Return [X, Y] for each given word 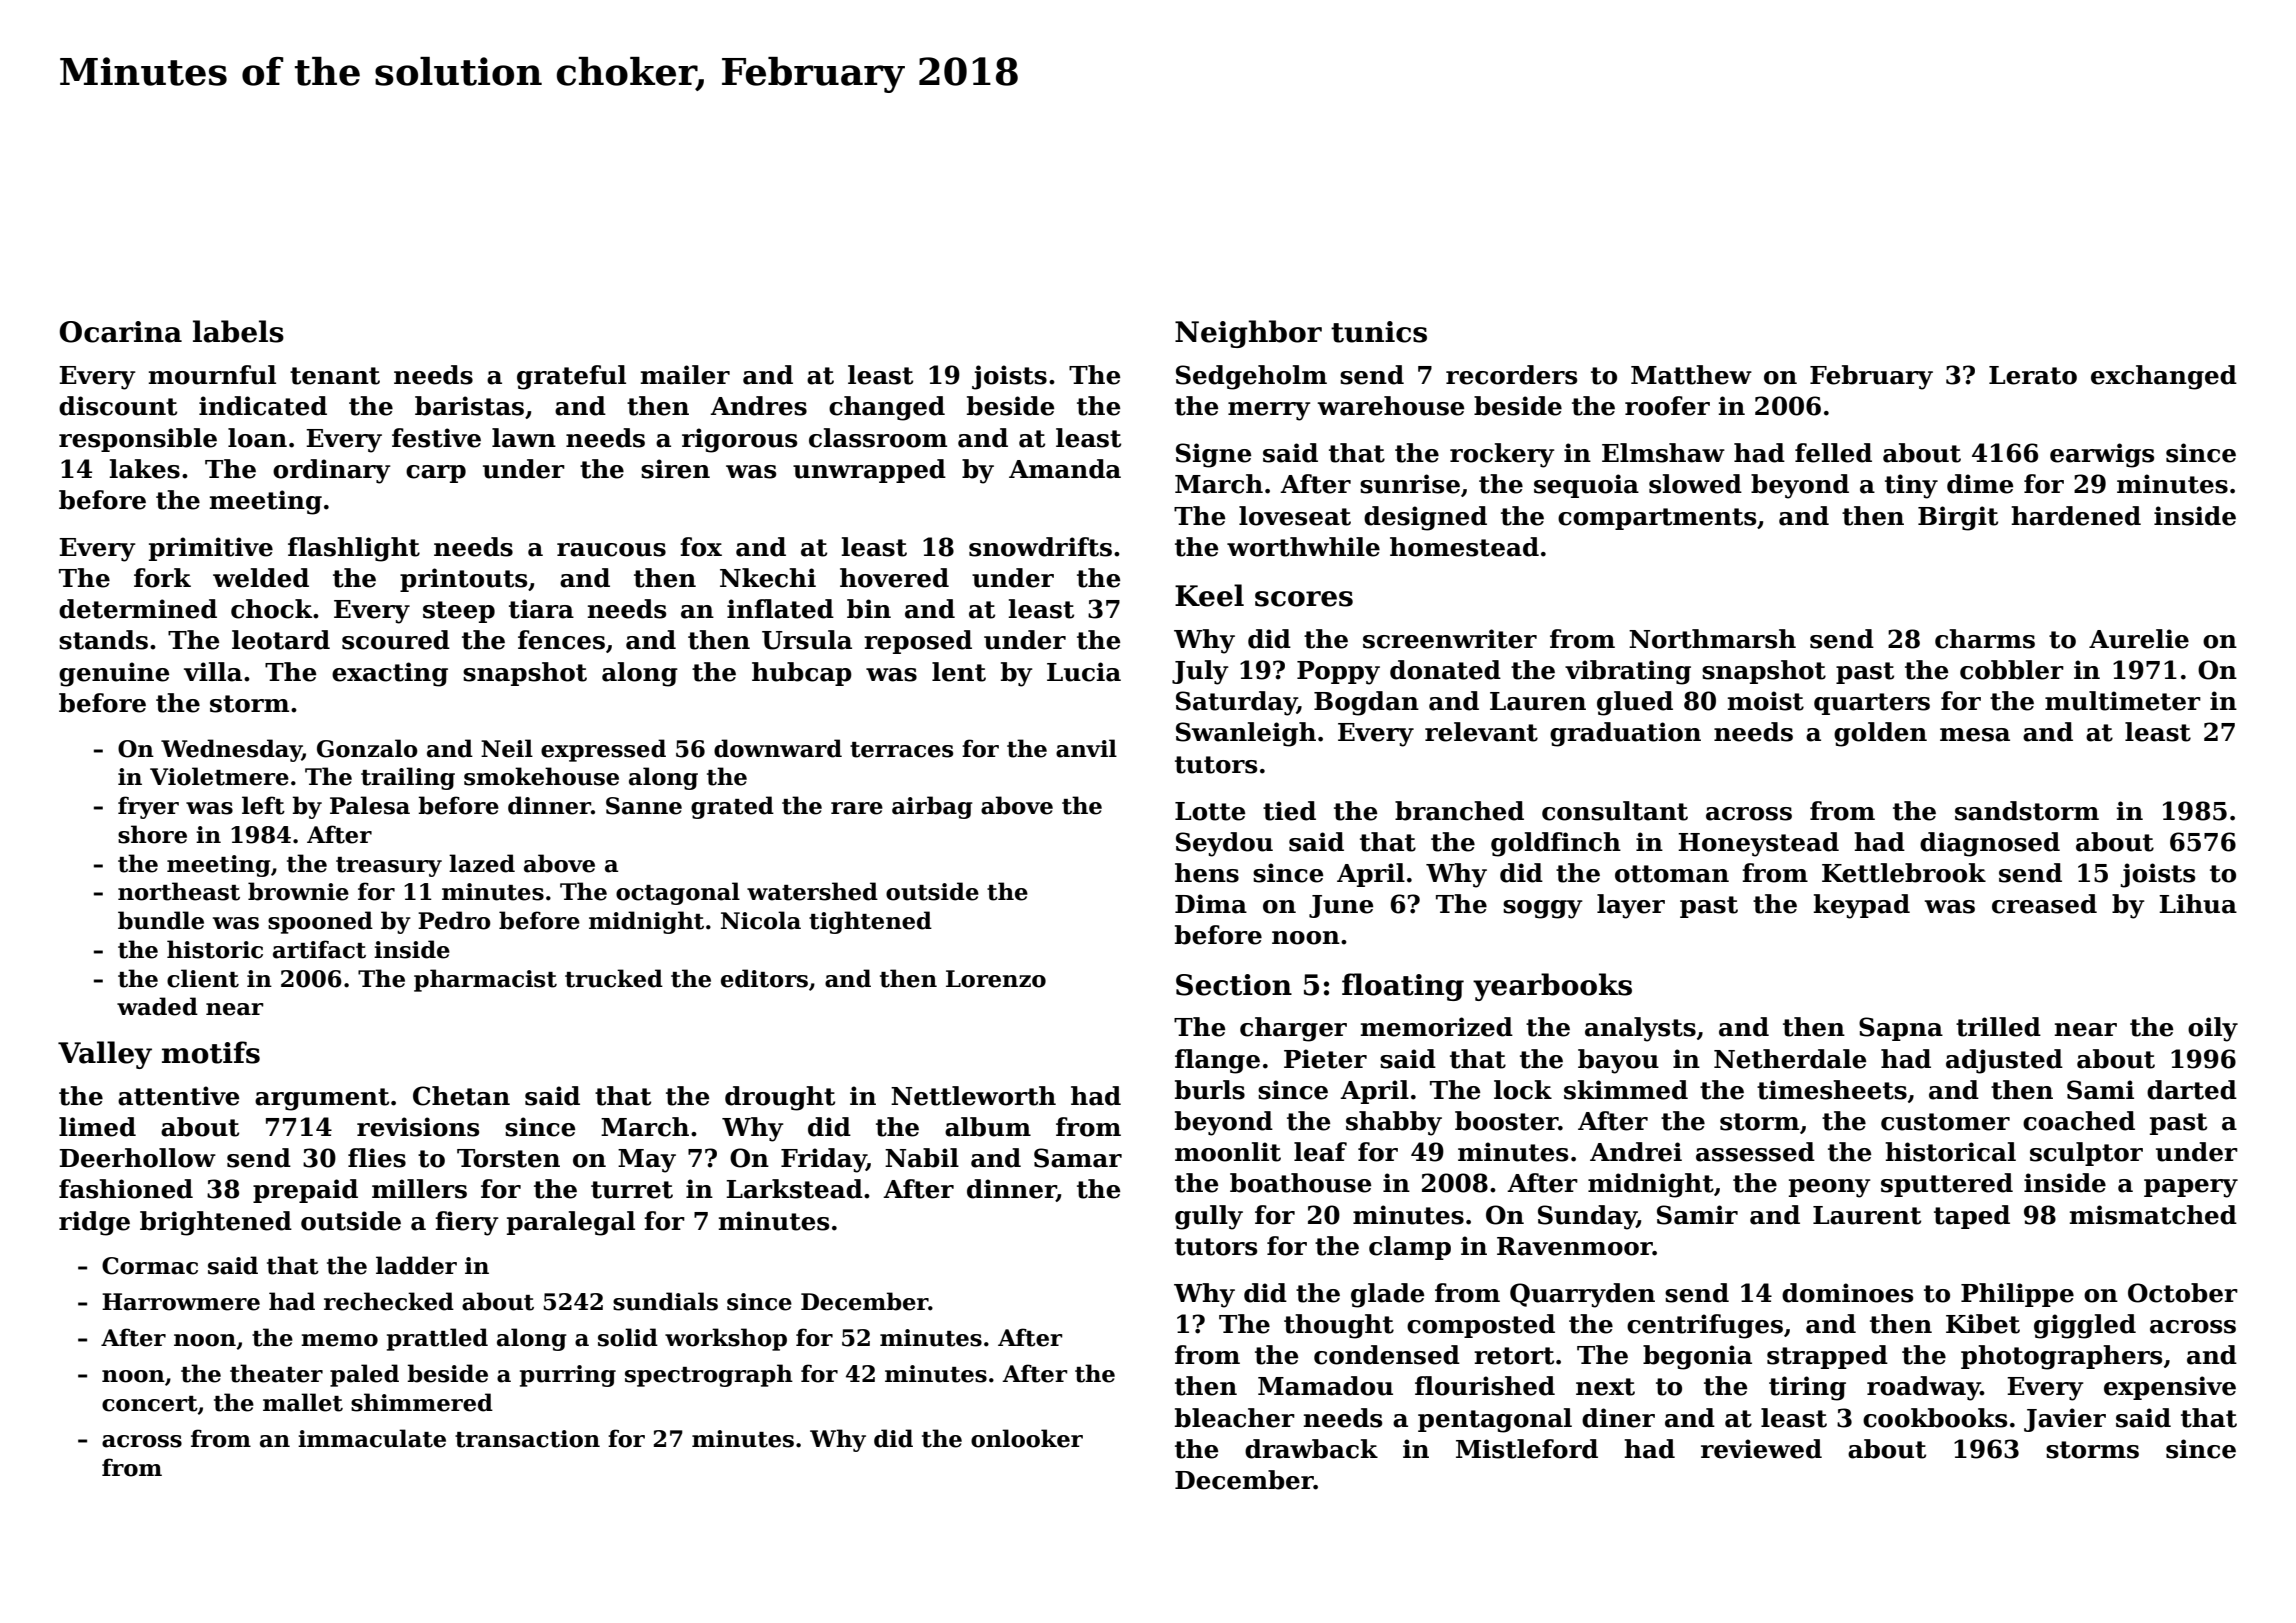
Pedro [454, 920]
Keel [1209, 595]
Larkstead [794, 1189]
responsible [138, 440]
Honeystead [1758, 844]
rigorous [739, 440]
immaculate [372, 1438]
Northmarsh [1712, 639]
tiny [1911, 486]
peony [1830, 1188]
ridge [94, 1223]
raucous [611, 550]
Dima [1211, 904]
